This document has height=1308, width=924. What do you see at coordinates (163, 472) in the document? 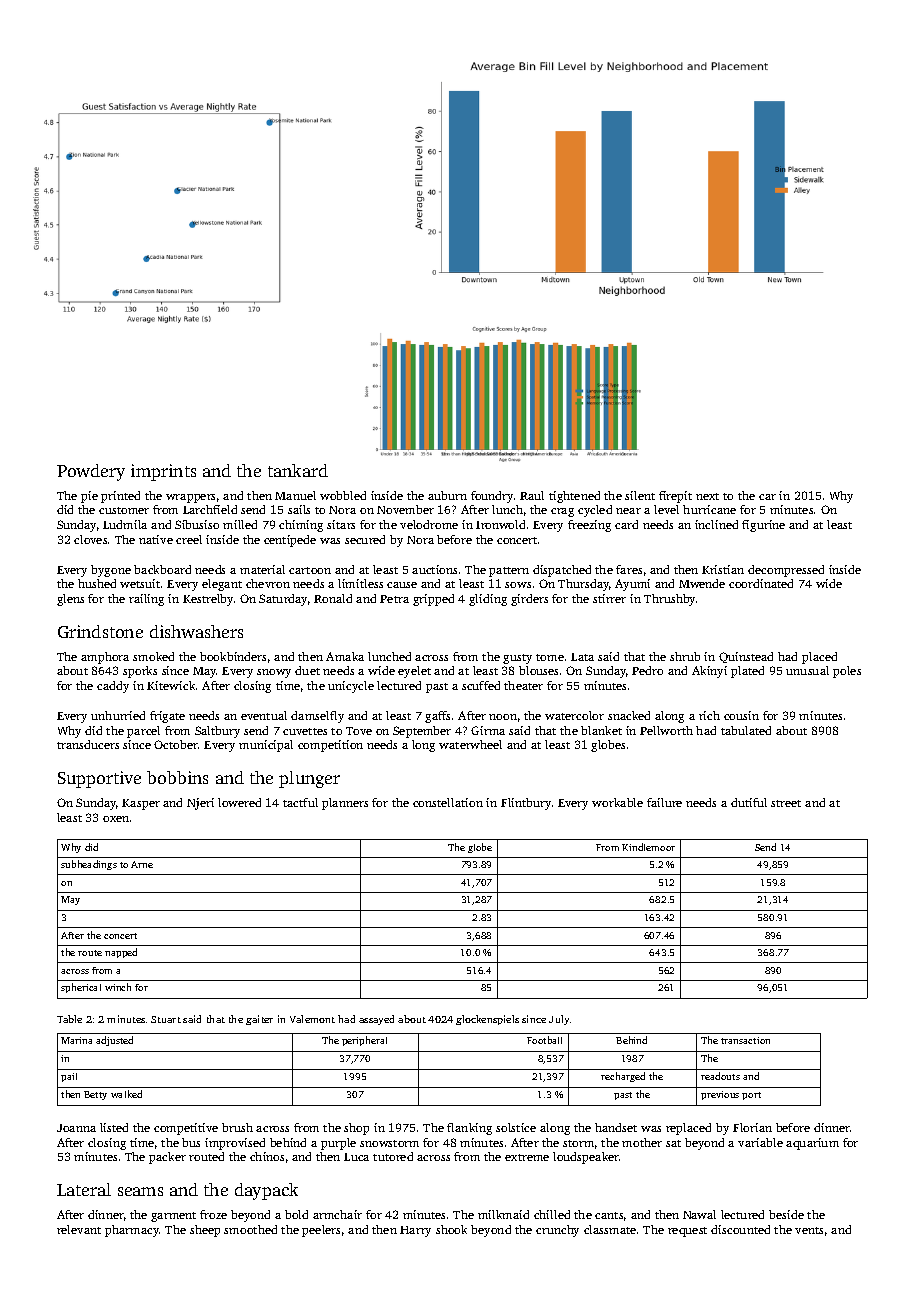
I see `imprints` at bounding box center [163, 472].
